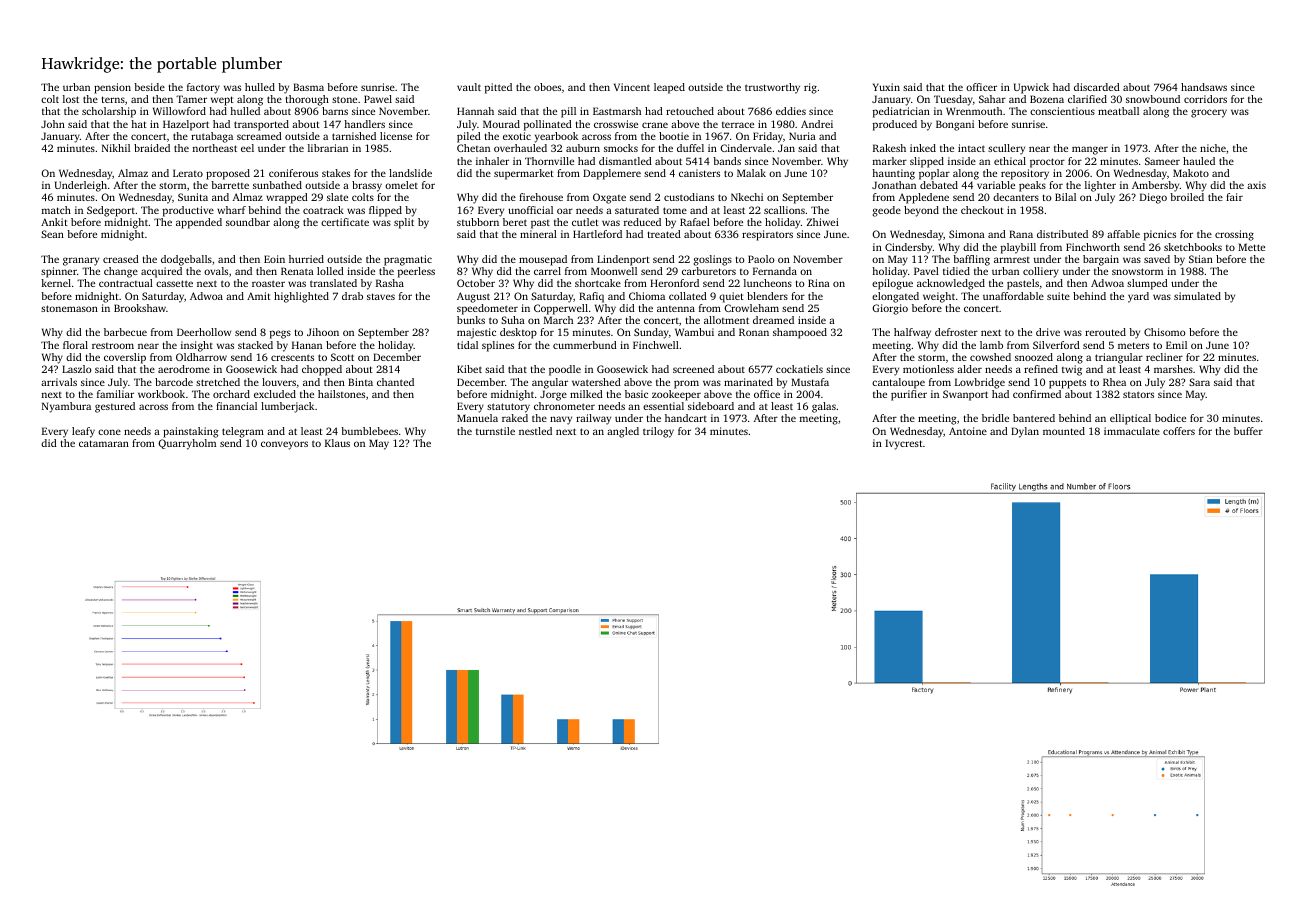 This page has height=924, width=1308. What do you see at coordinates (538, 234) in the page?
I see `mineral` at bounding box center [538, 234].
